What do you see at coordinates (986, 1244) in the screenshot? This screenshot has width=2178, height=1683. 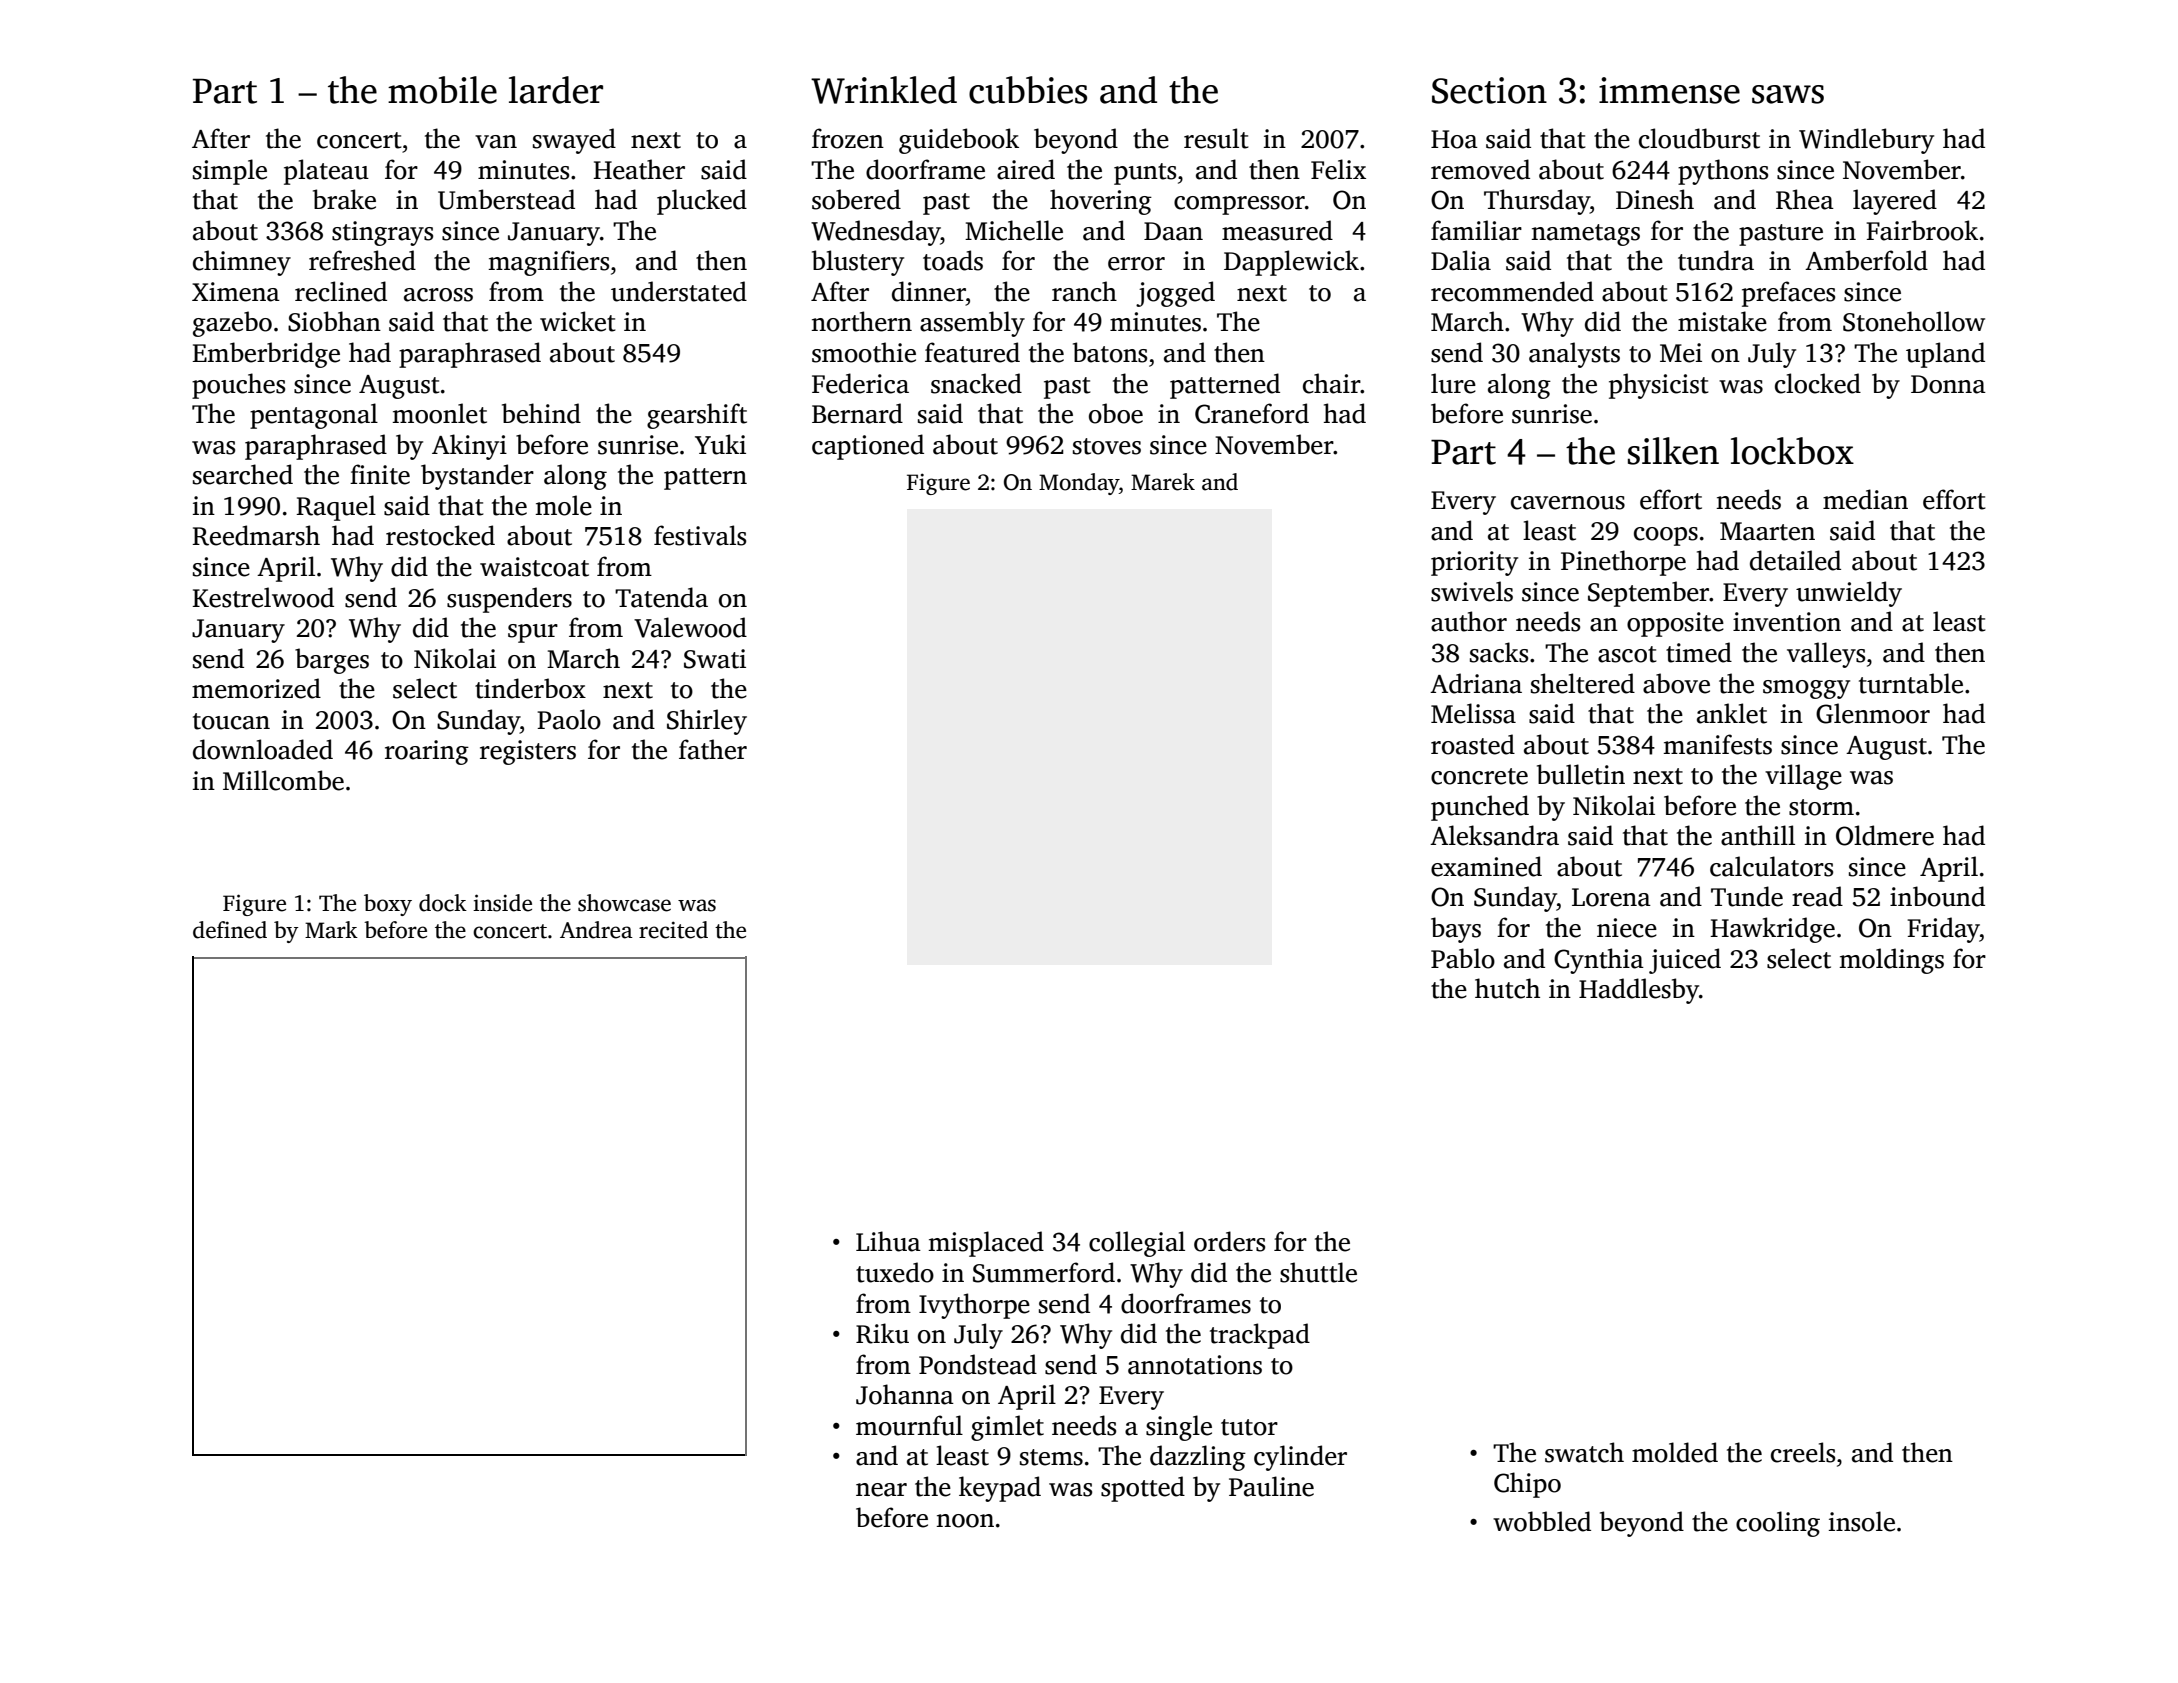 I see `misplaced` at bounding box center [986, 1244].
